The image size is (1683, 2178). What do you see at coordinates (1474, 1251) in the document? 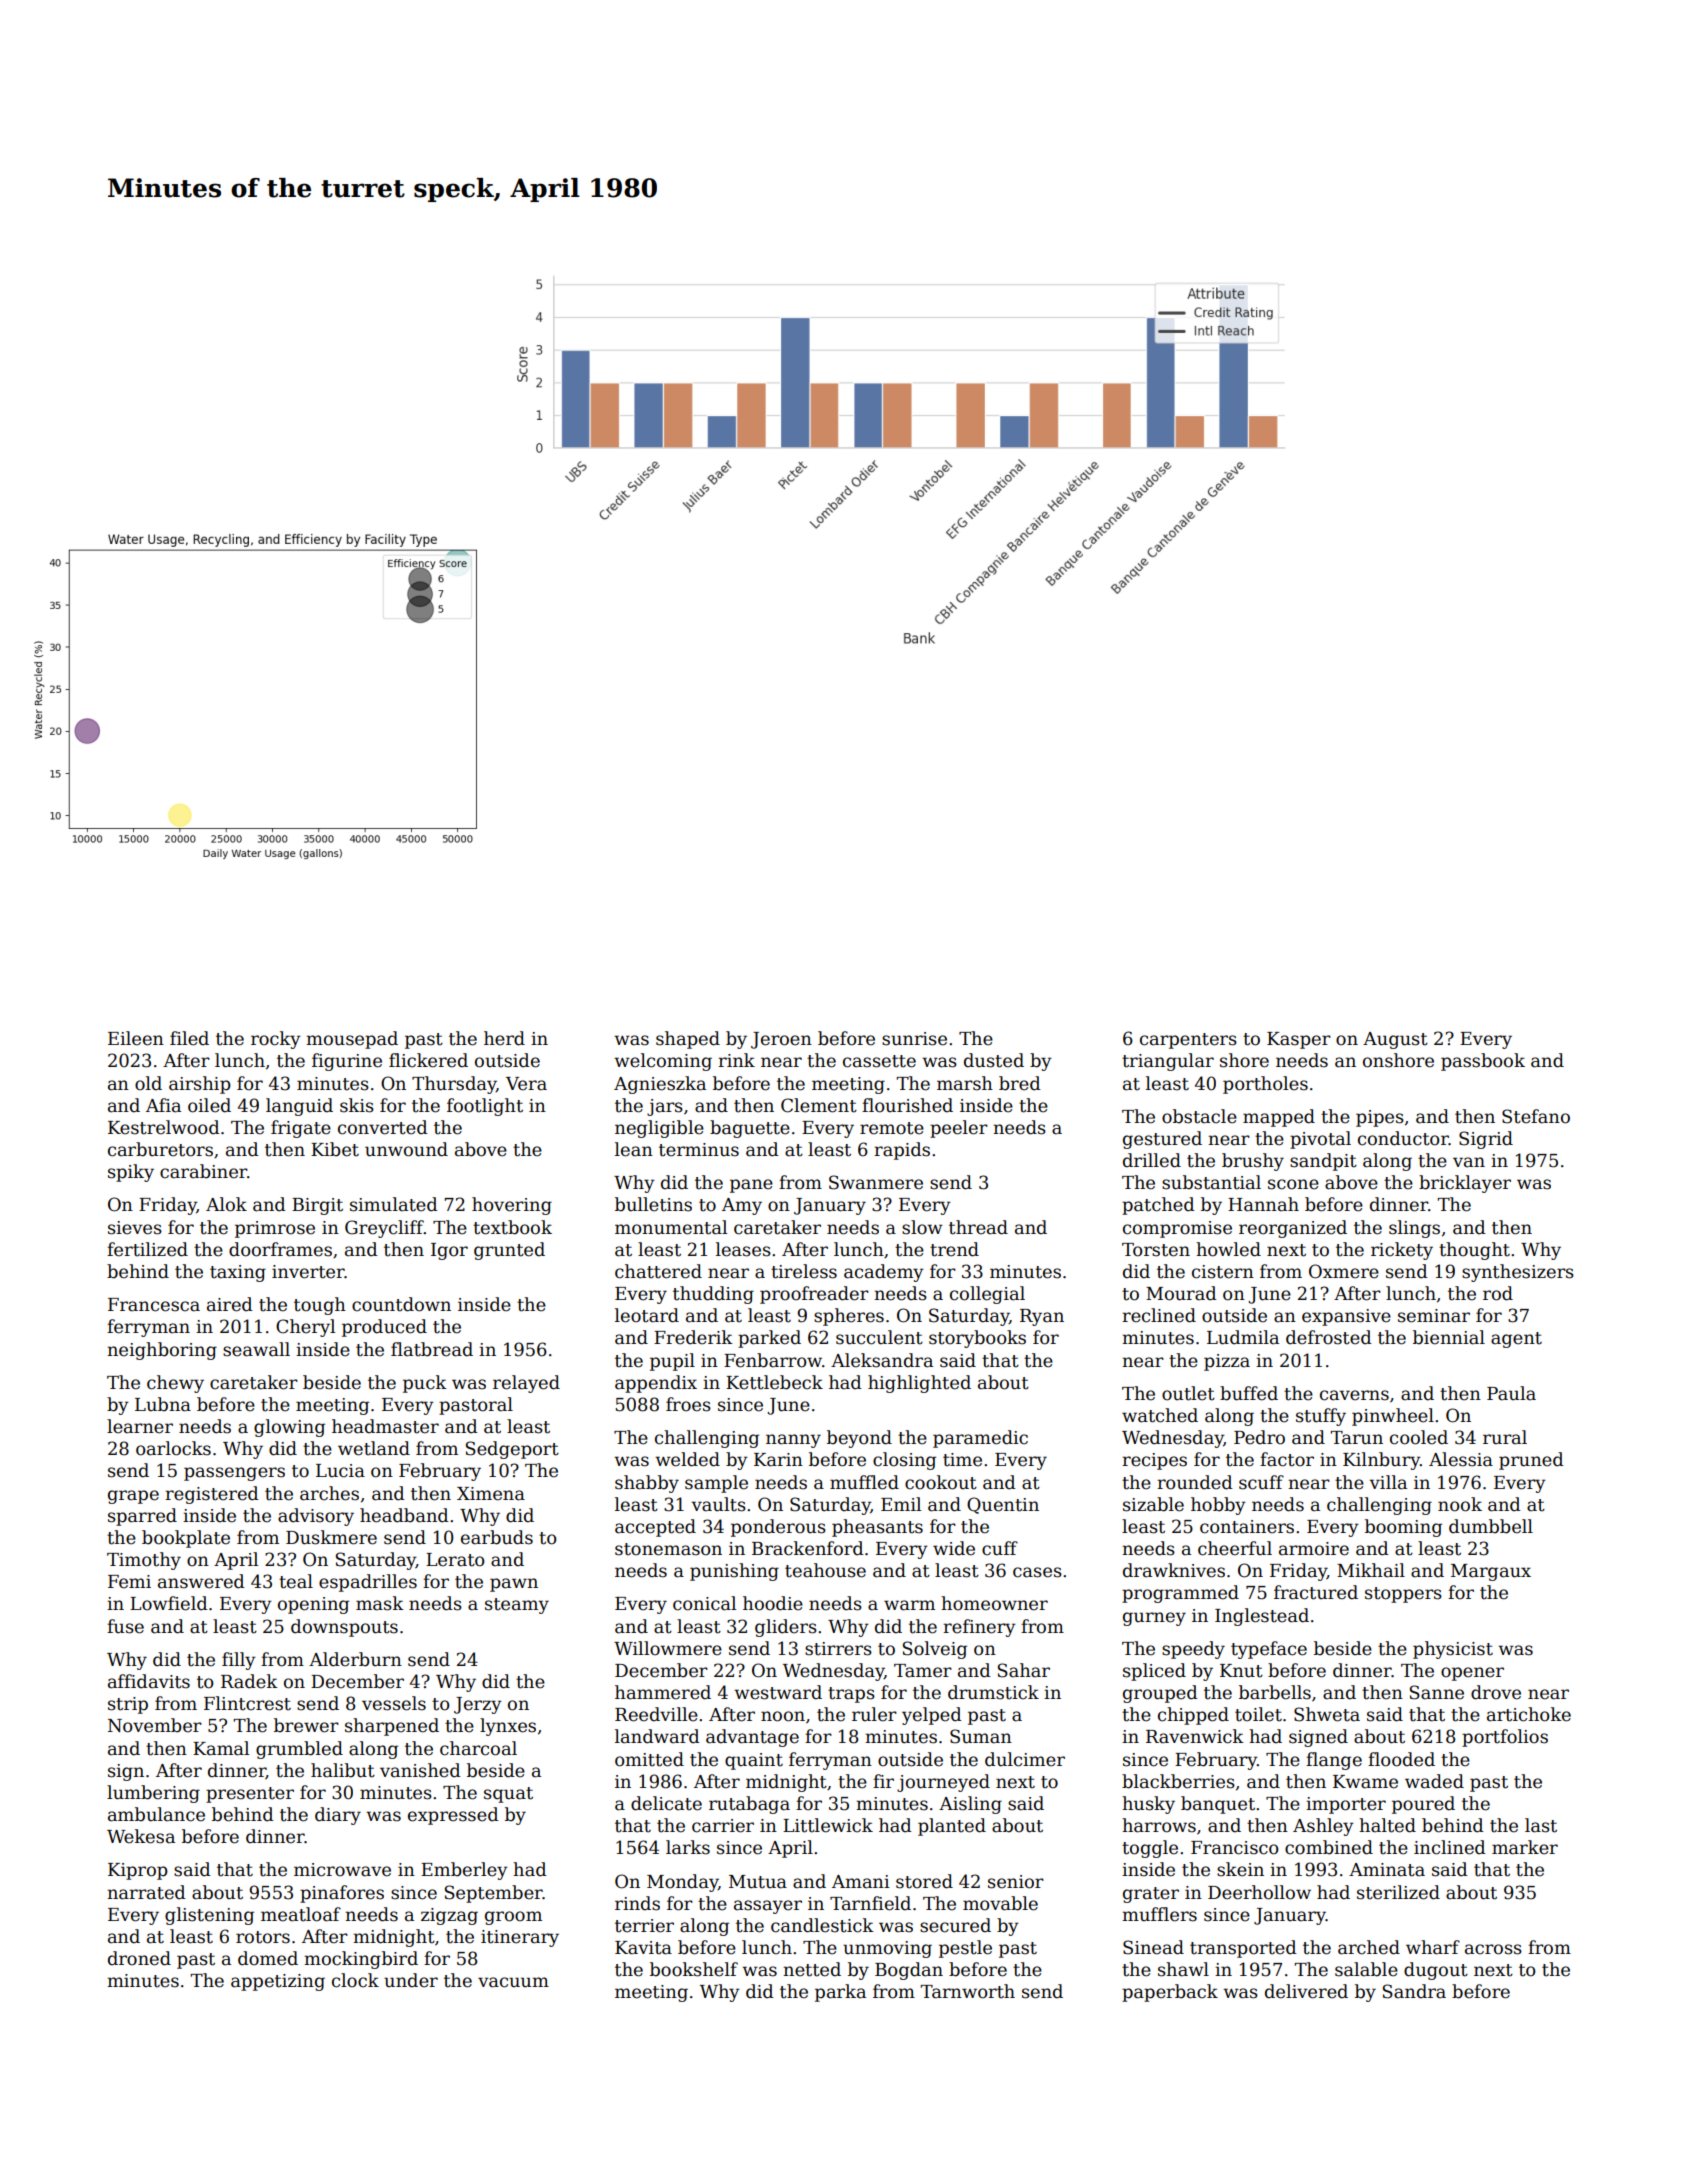
I see `thought` at bounding box center [1474, 1251].
